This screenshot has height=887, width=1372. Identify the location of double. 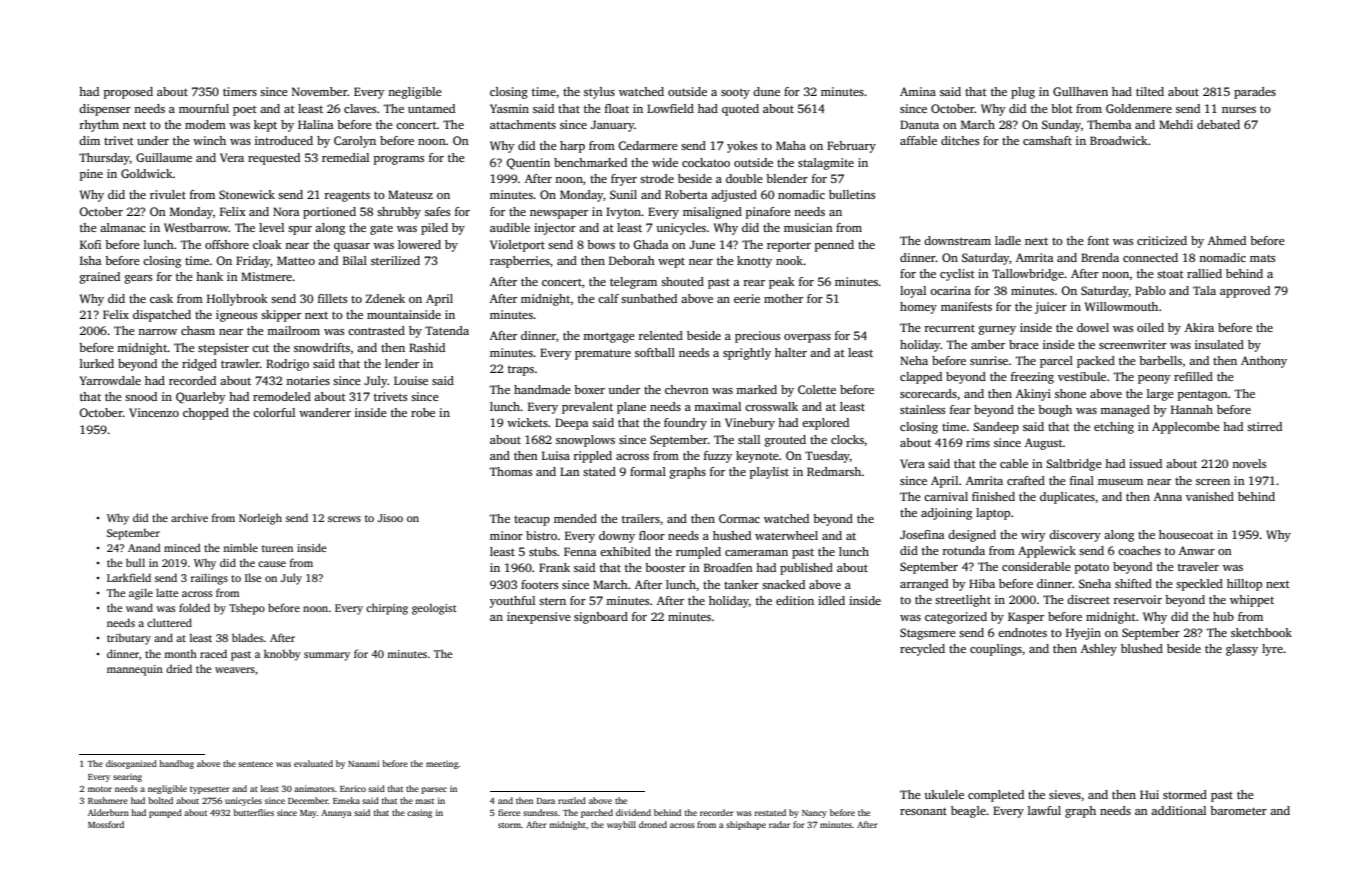
(744, 178).
